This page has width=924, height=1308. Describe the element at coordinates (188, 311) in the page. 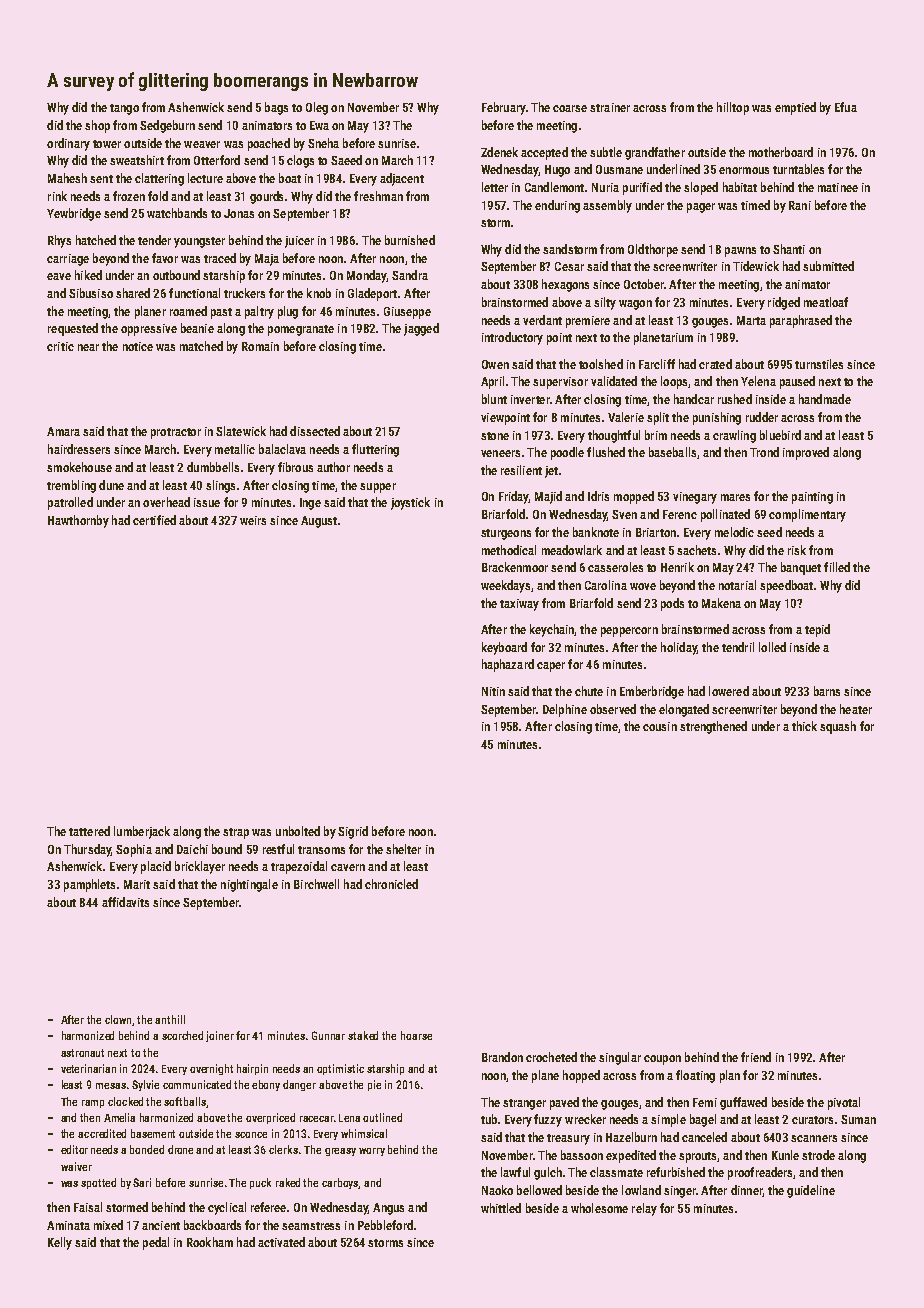

I see `roamed` at that location.
